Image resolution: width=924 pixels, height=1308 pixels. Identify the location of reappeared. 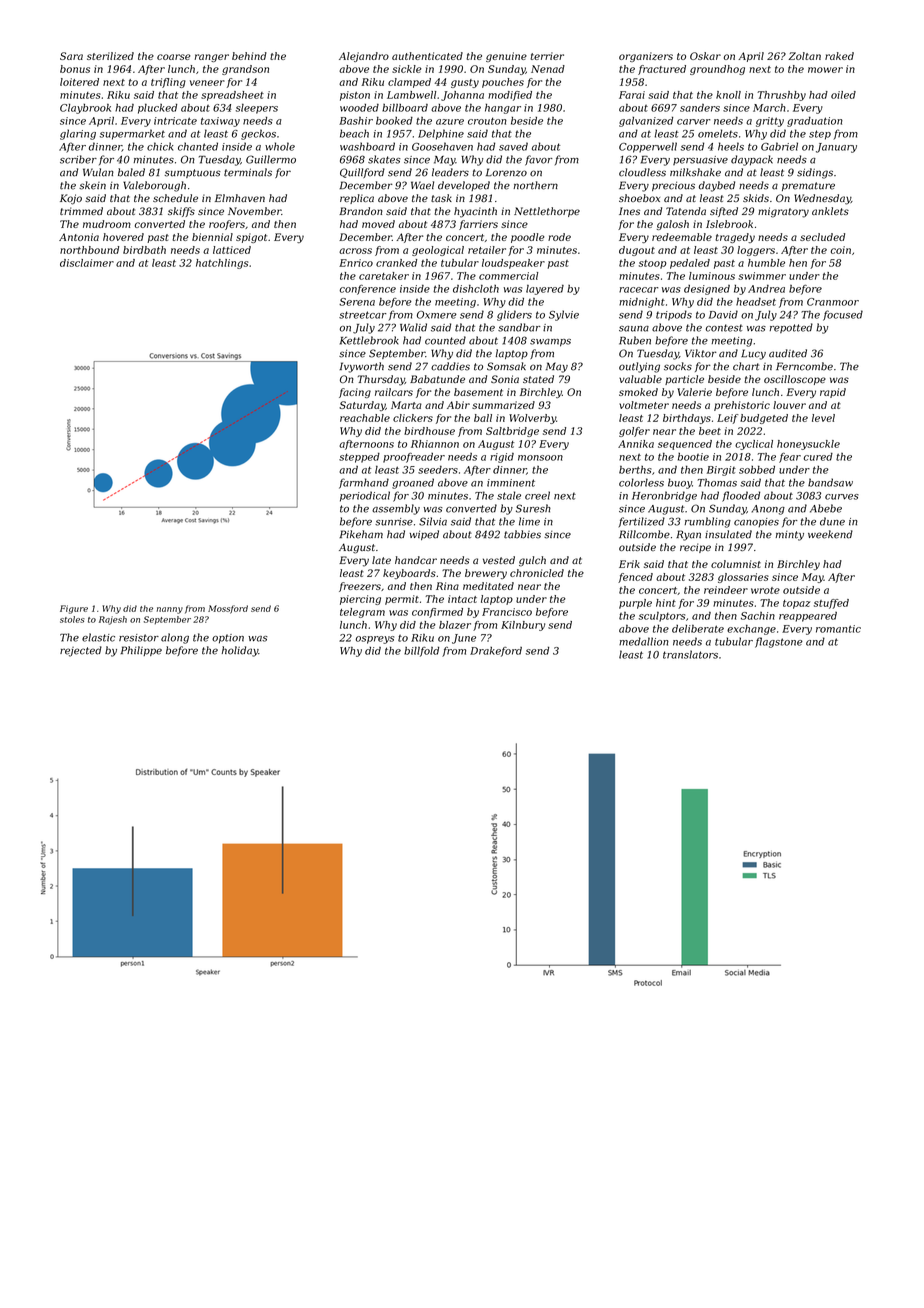
(808, 617).
